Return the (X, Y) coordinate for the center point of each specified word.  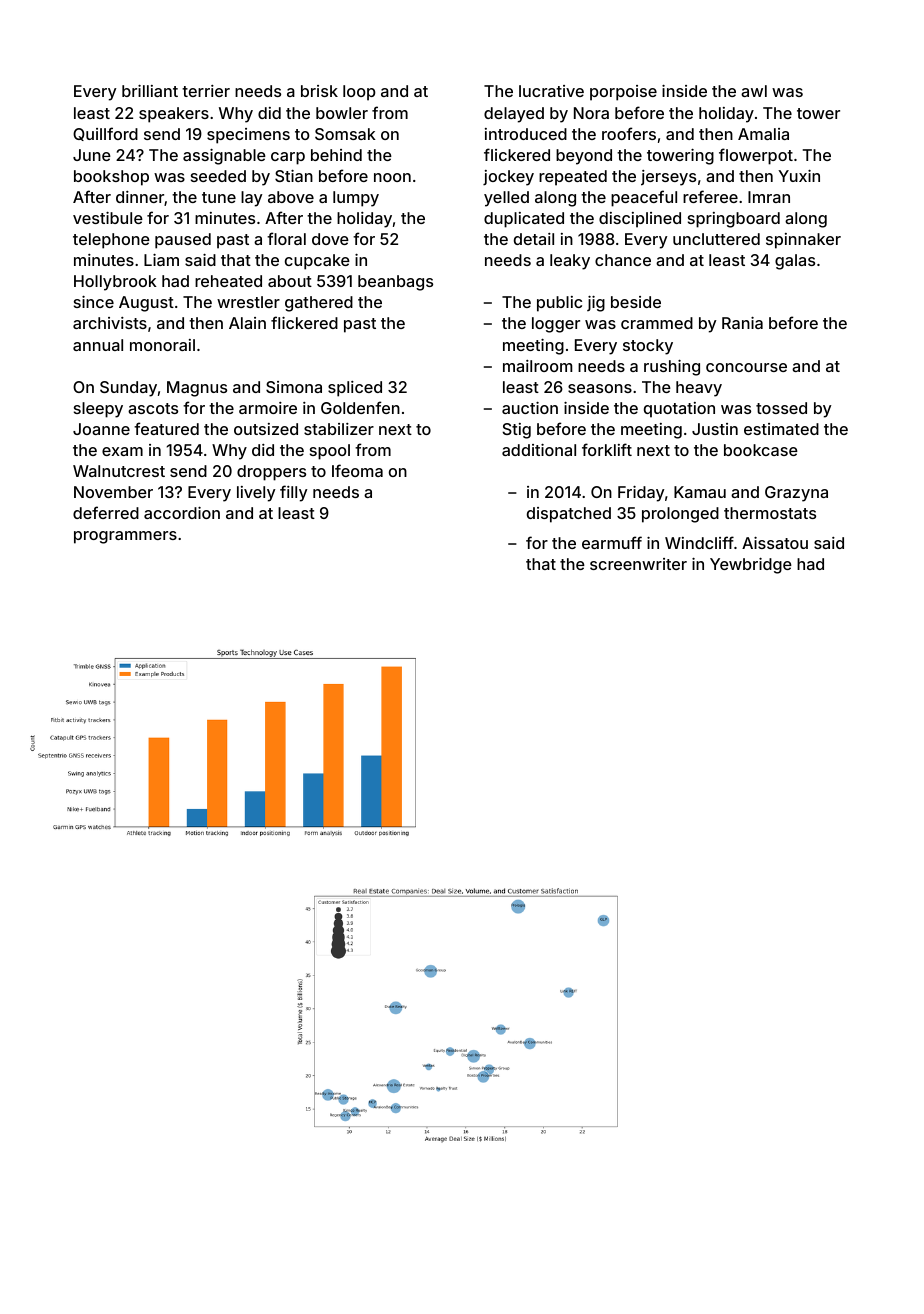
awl (754, 91)
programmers (125, 537)
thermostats (770, 513)
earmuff (612, 542)
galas (795, 262)
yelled (506, 199)
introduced (526, 134)
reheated (228, 281)
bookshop (111, 178)
